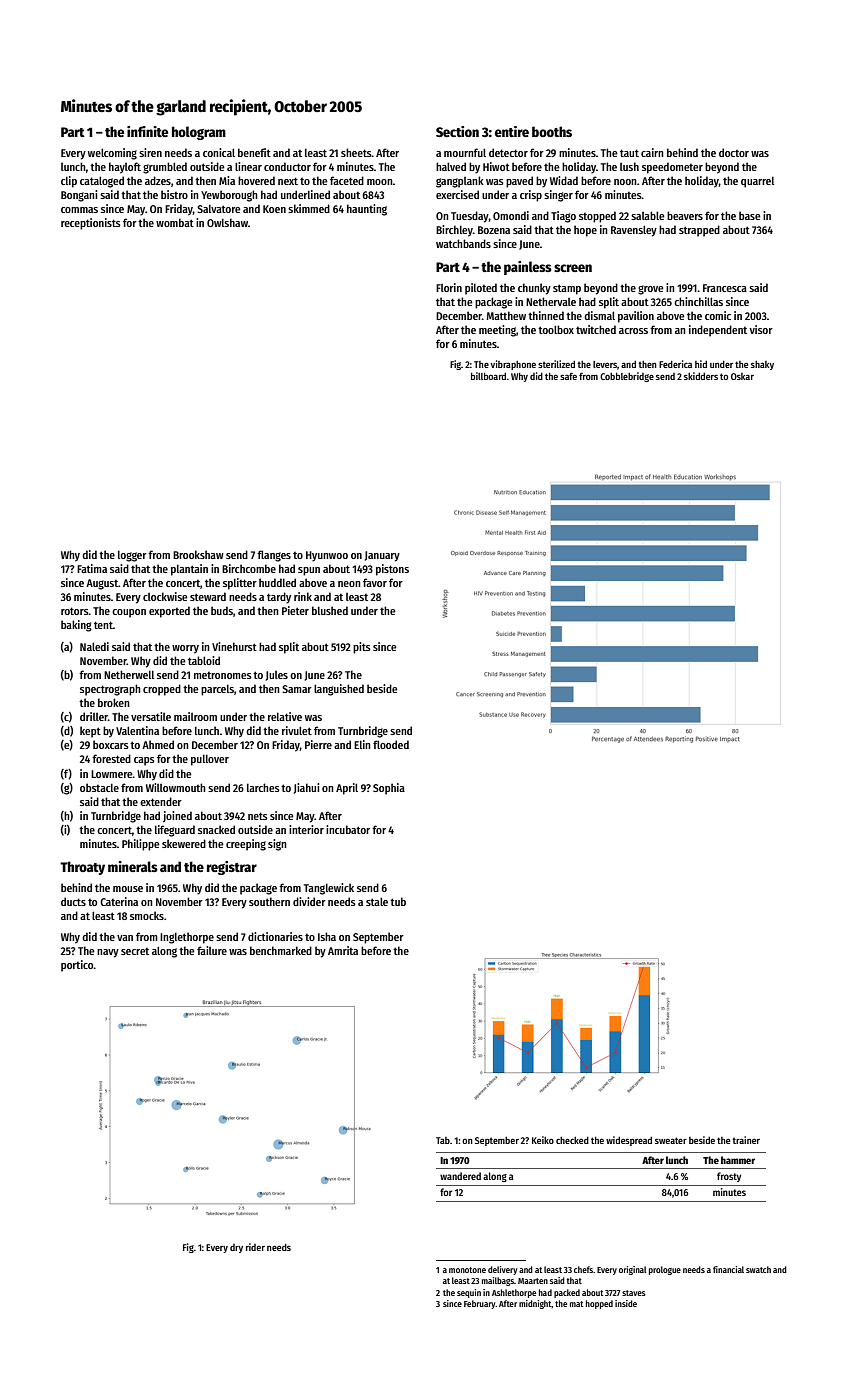  What do you see at coordinates (627, 377) in the page?
I see `Cobblebridge` at bounding box center [627, 377].
